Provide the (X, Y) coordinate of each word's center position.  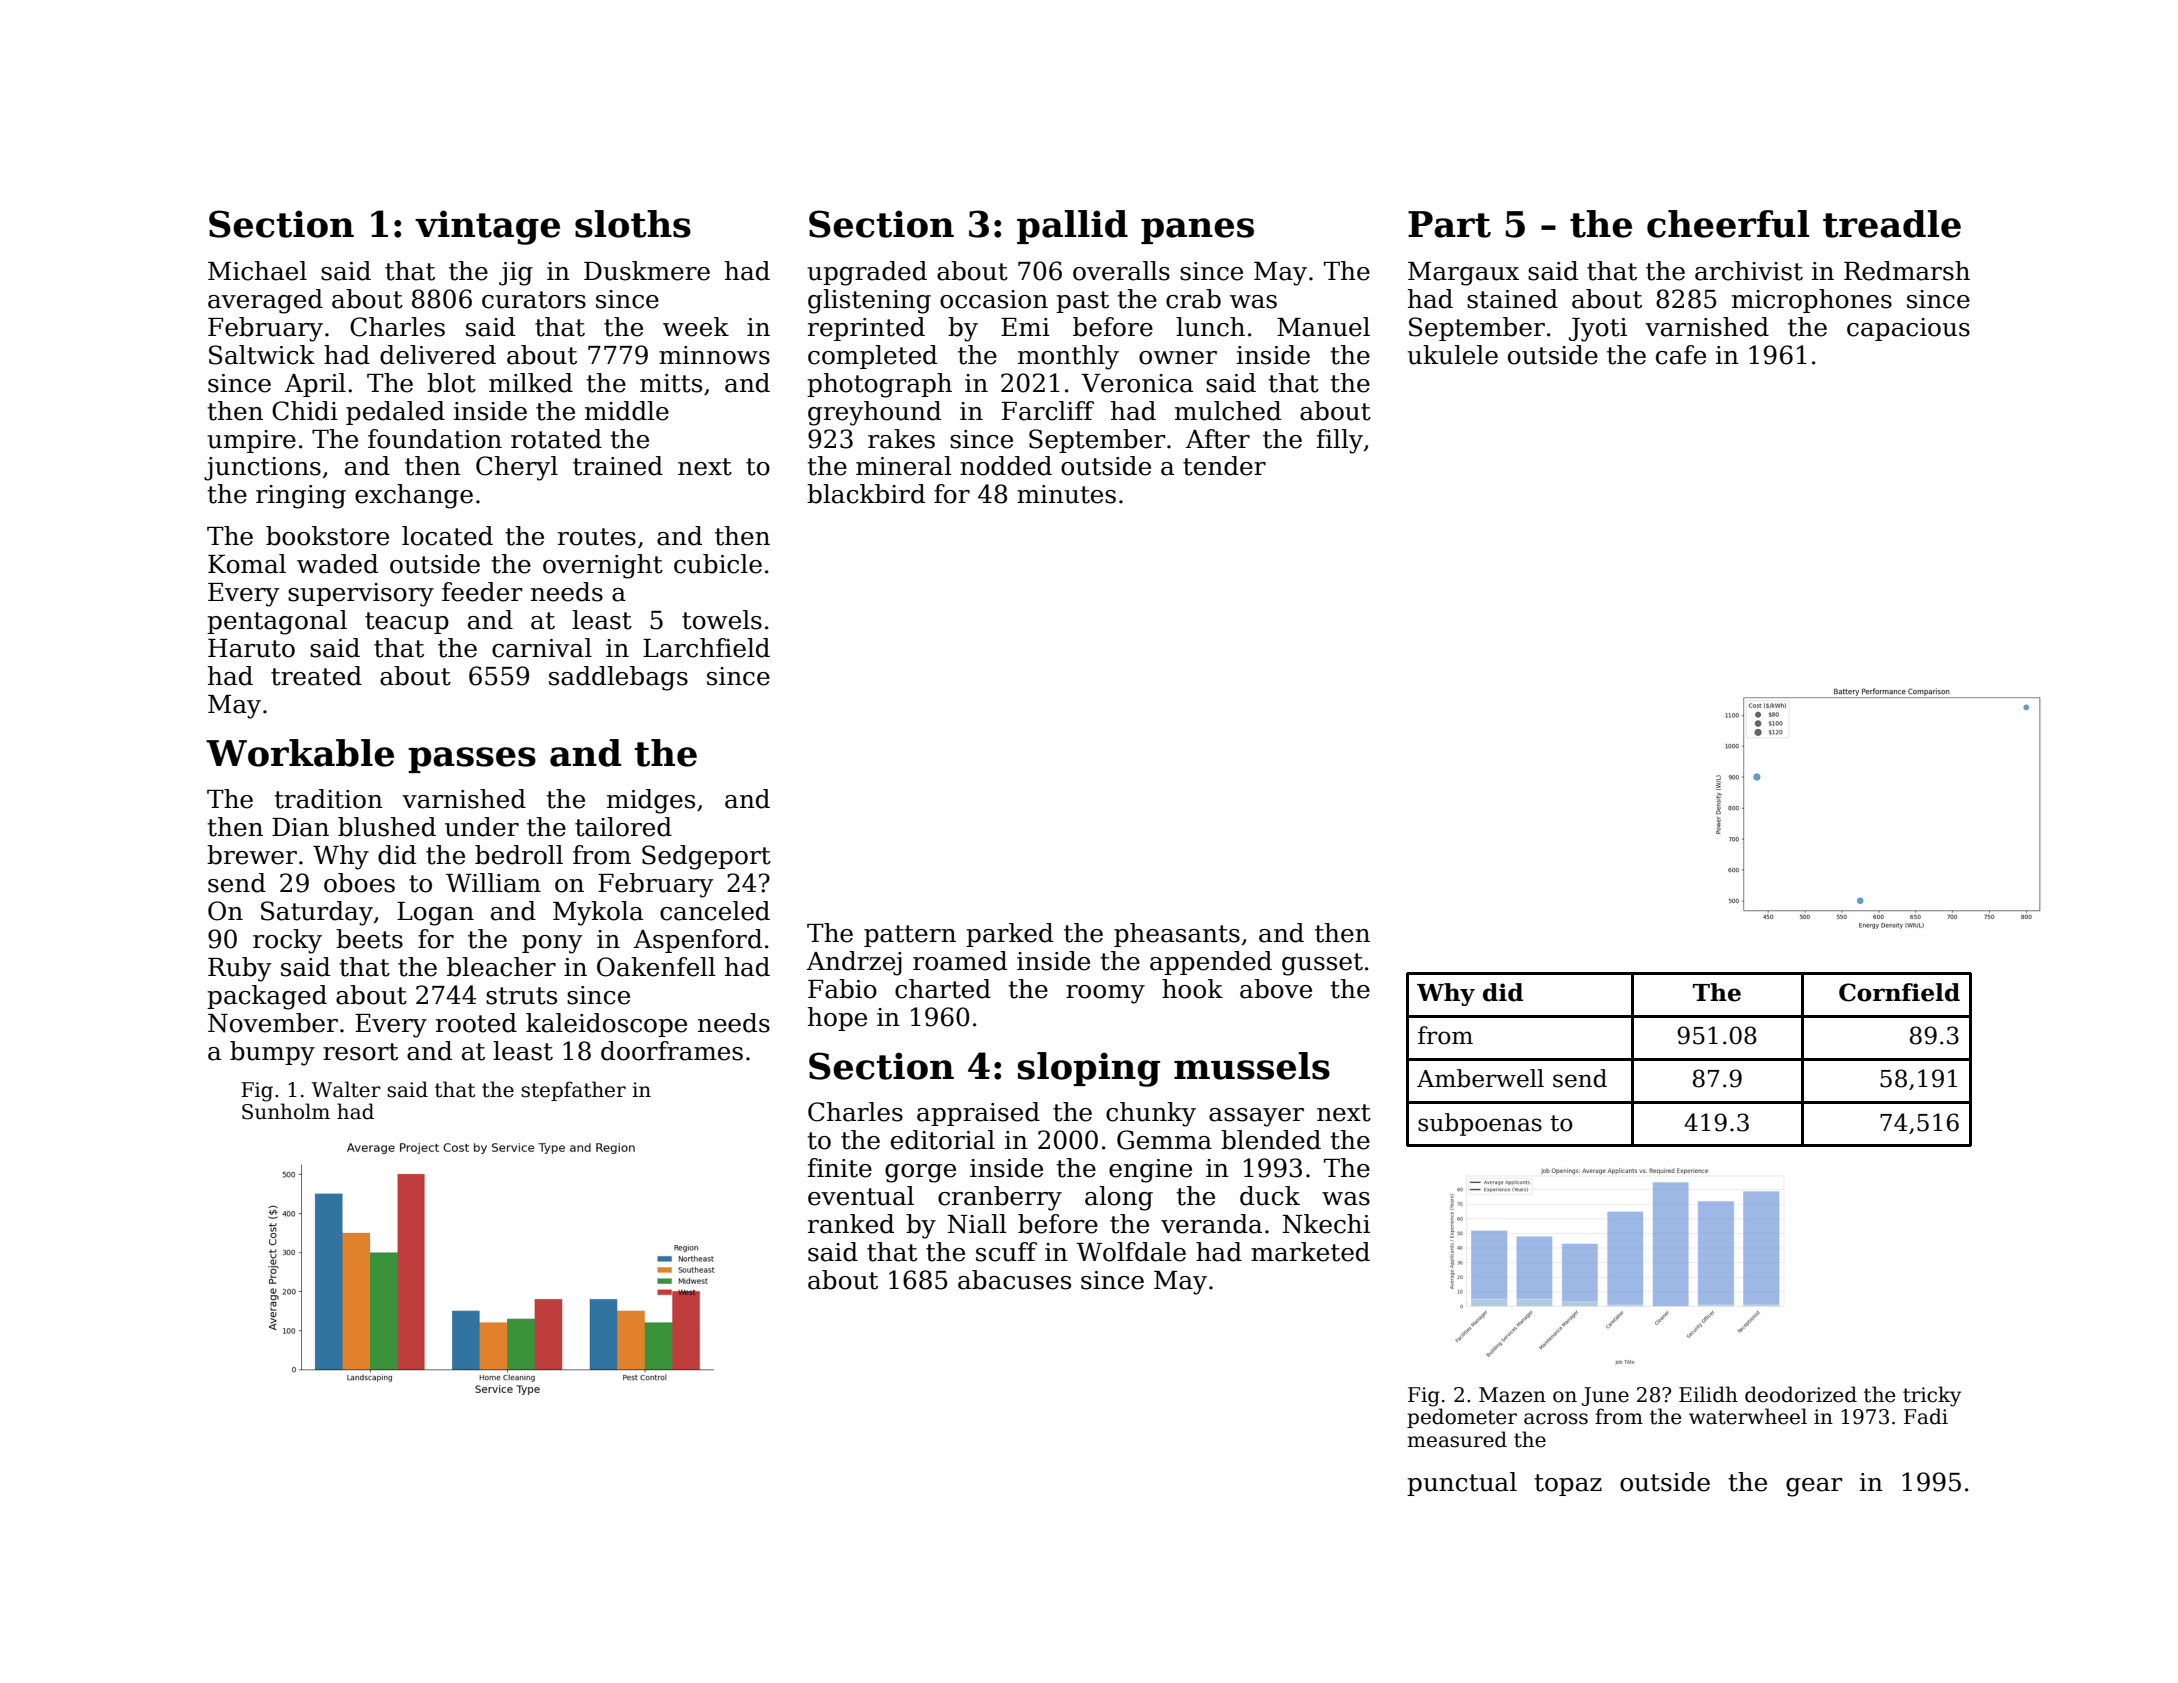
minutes (1066, 494)
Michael (257, 271)
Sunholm (286, 1111)
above (1276, 989)
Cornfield (1899, 992)
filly (1340, 441)
